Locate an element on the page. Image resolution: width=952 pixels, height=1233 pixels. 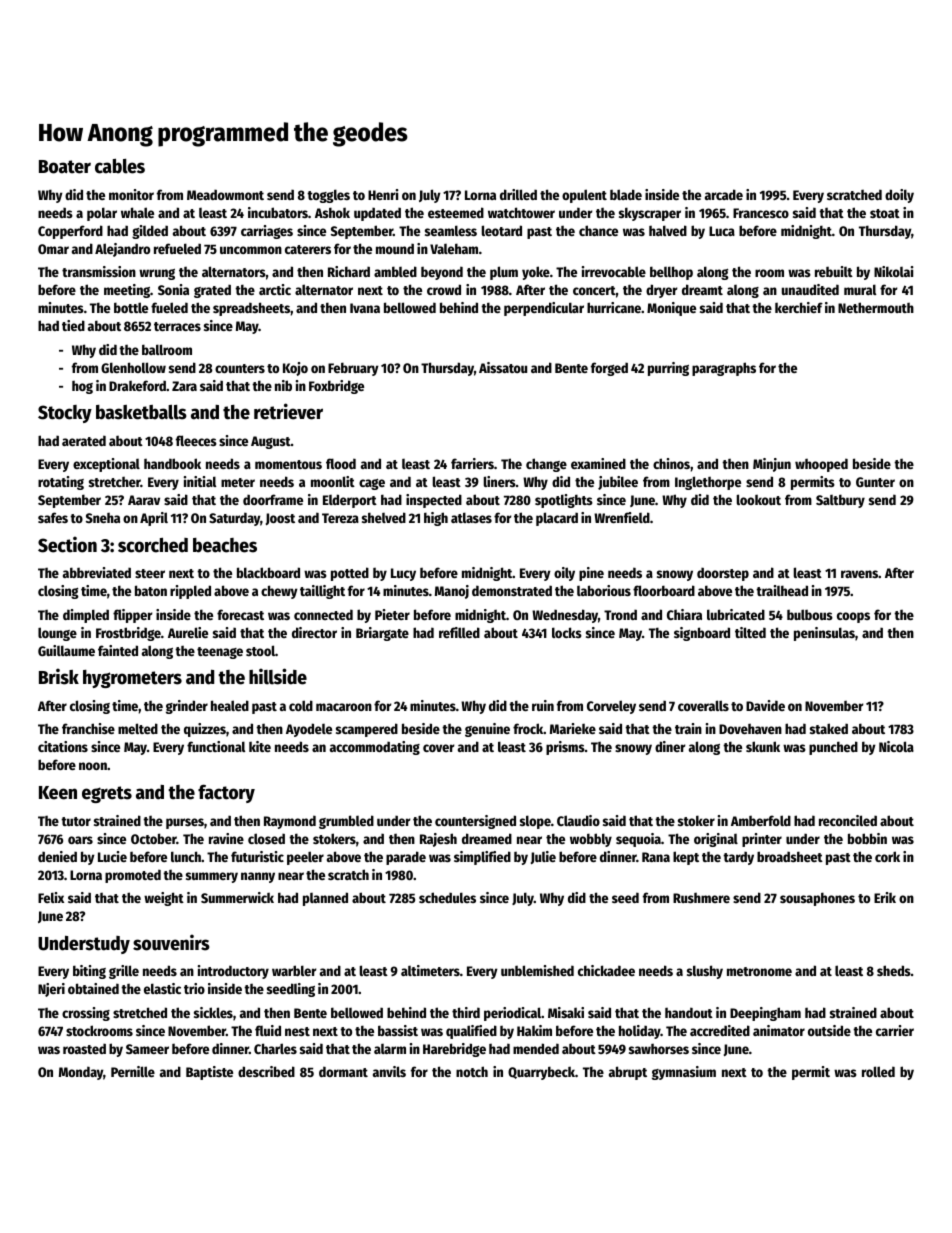
stoat is located at coordinates (885, 213).
